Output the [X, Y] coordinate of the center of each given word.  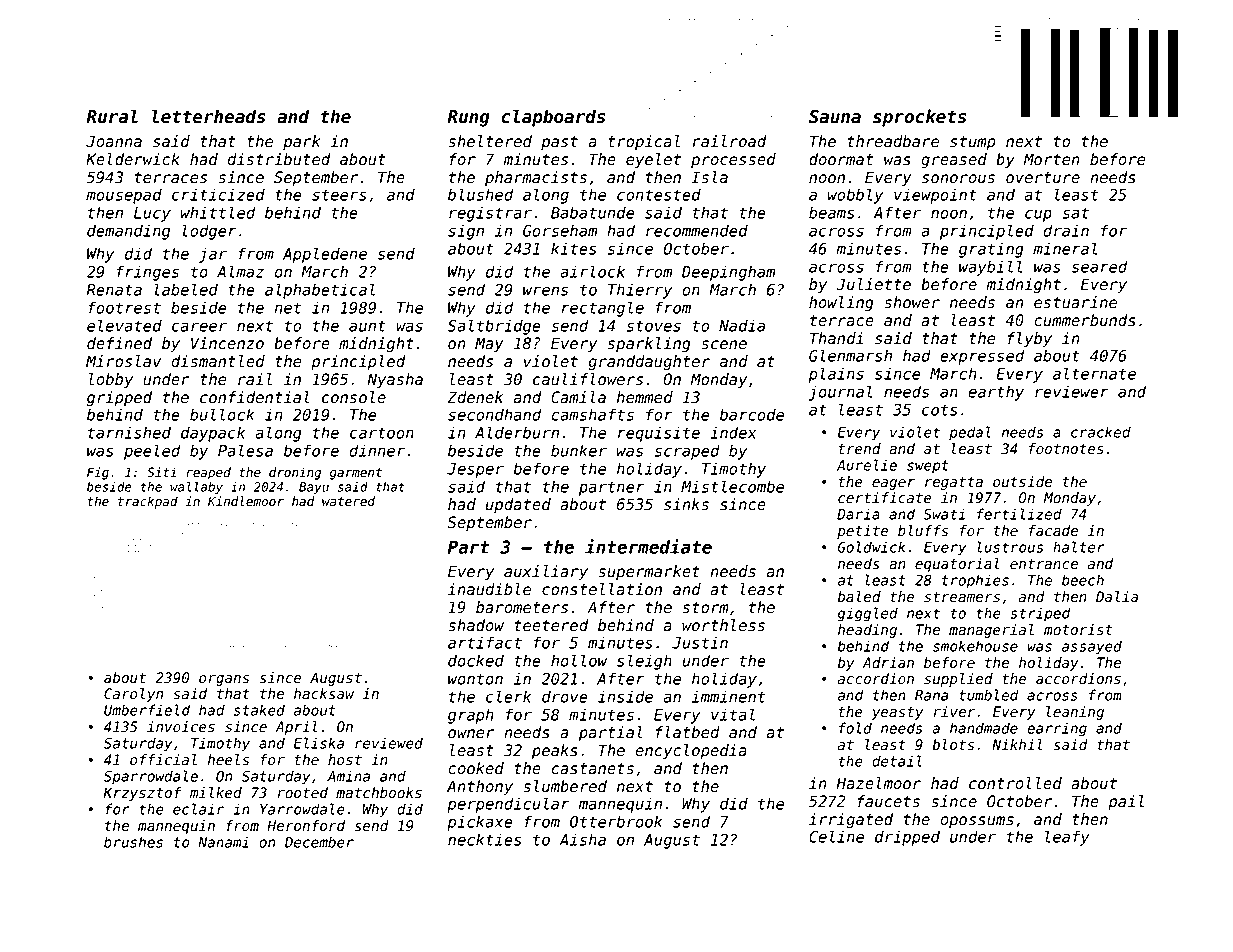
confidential [255, 397]
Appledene [325, 255]
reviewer [1072, 391]
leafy [1067, 838]
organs [224, 680]
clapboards [553, 118]
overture [1043, 178]
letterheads [209, 116]
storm [706, 608]
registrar [490, 214]
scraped [687, 452]
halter [1079, 547]
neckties [485, 839]
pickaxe [480, 823]
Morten [1052, 159]
